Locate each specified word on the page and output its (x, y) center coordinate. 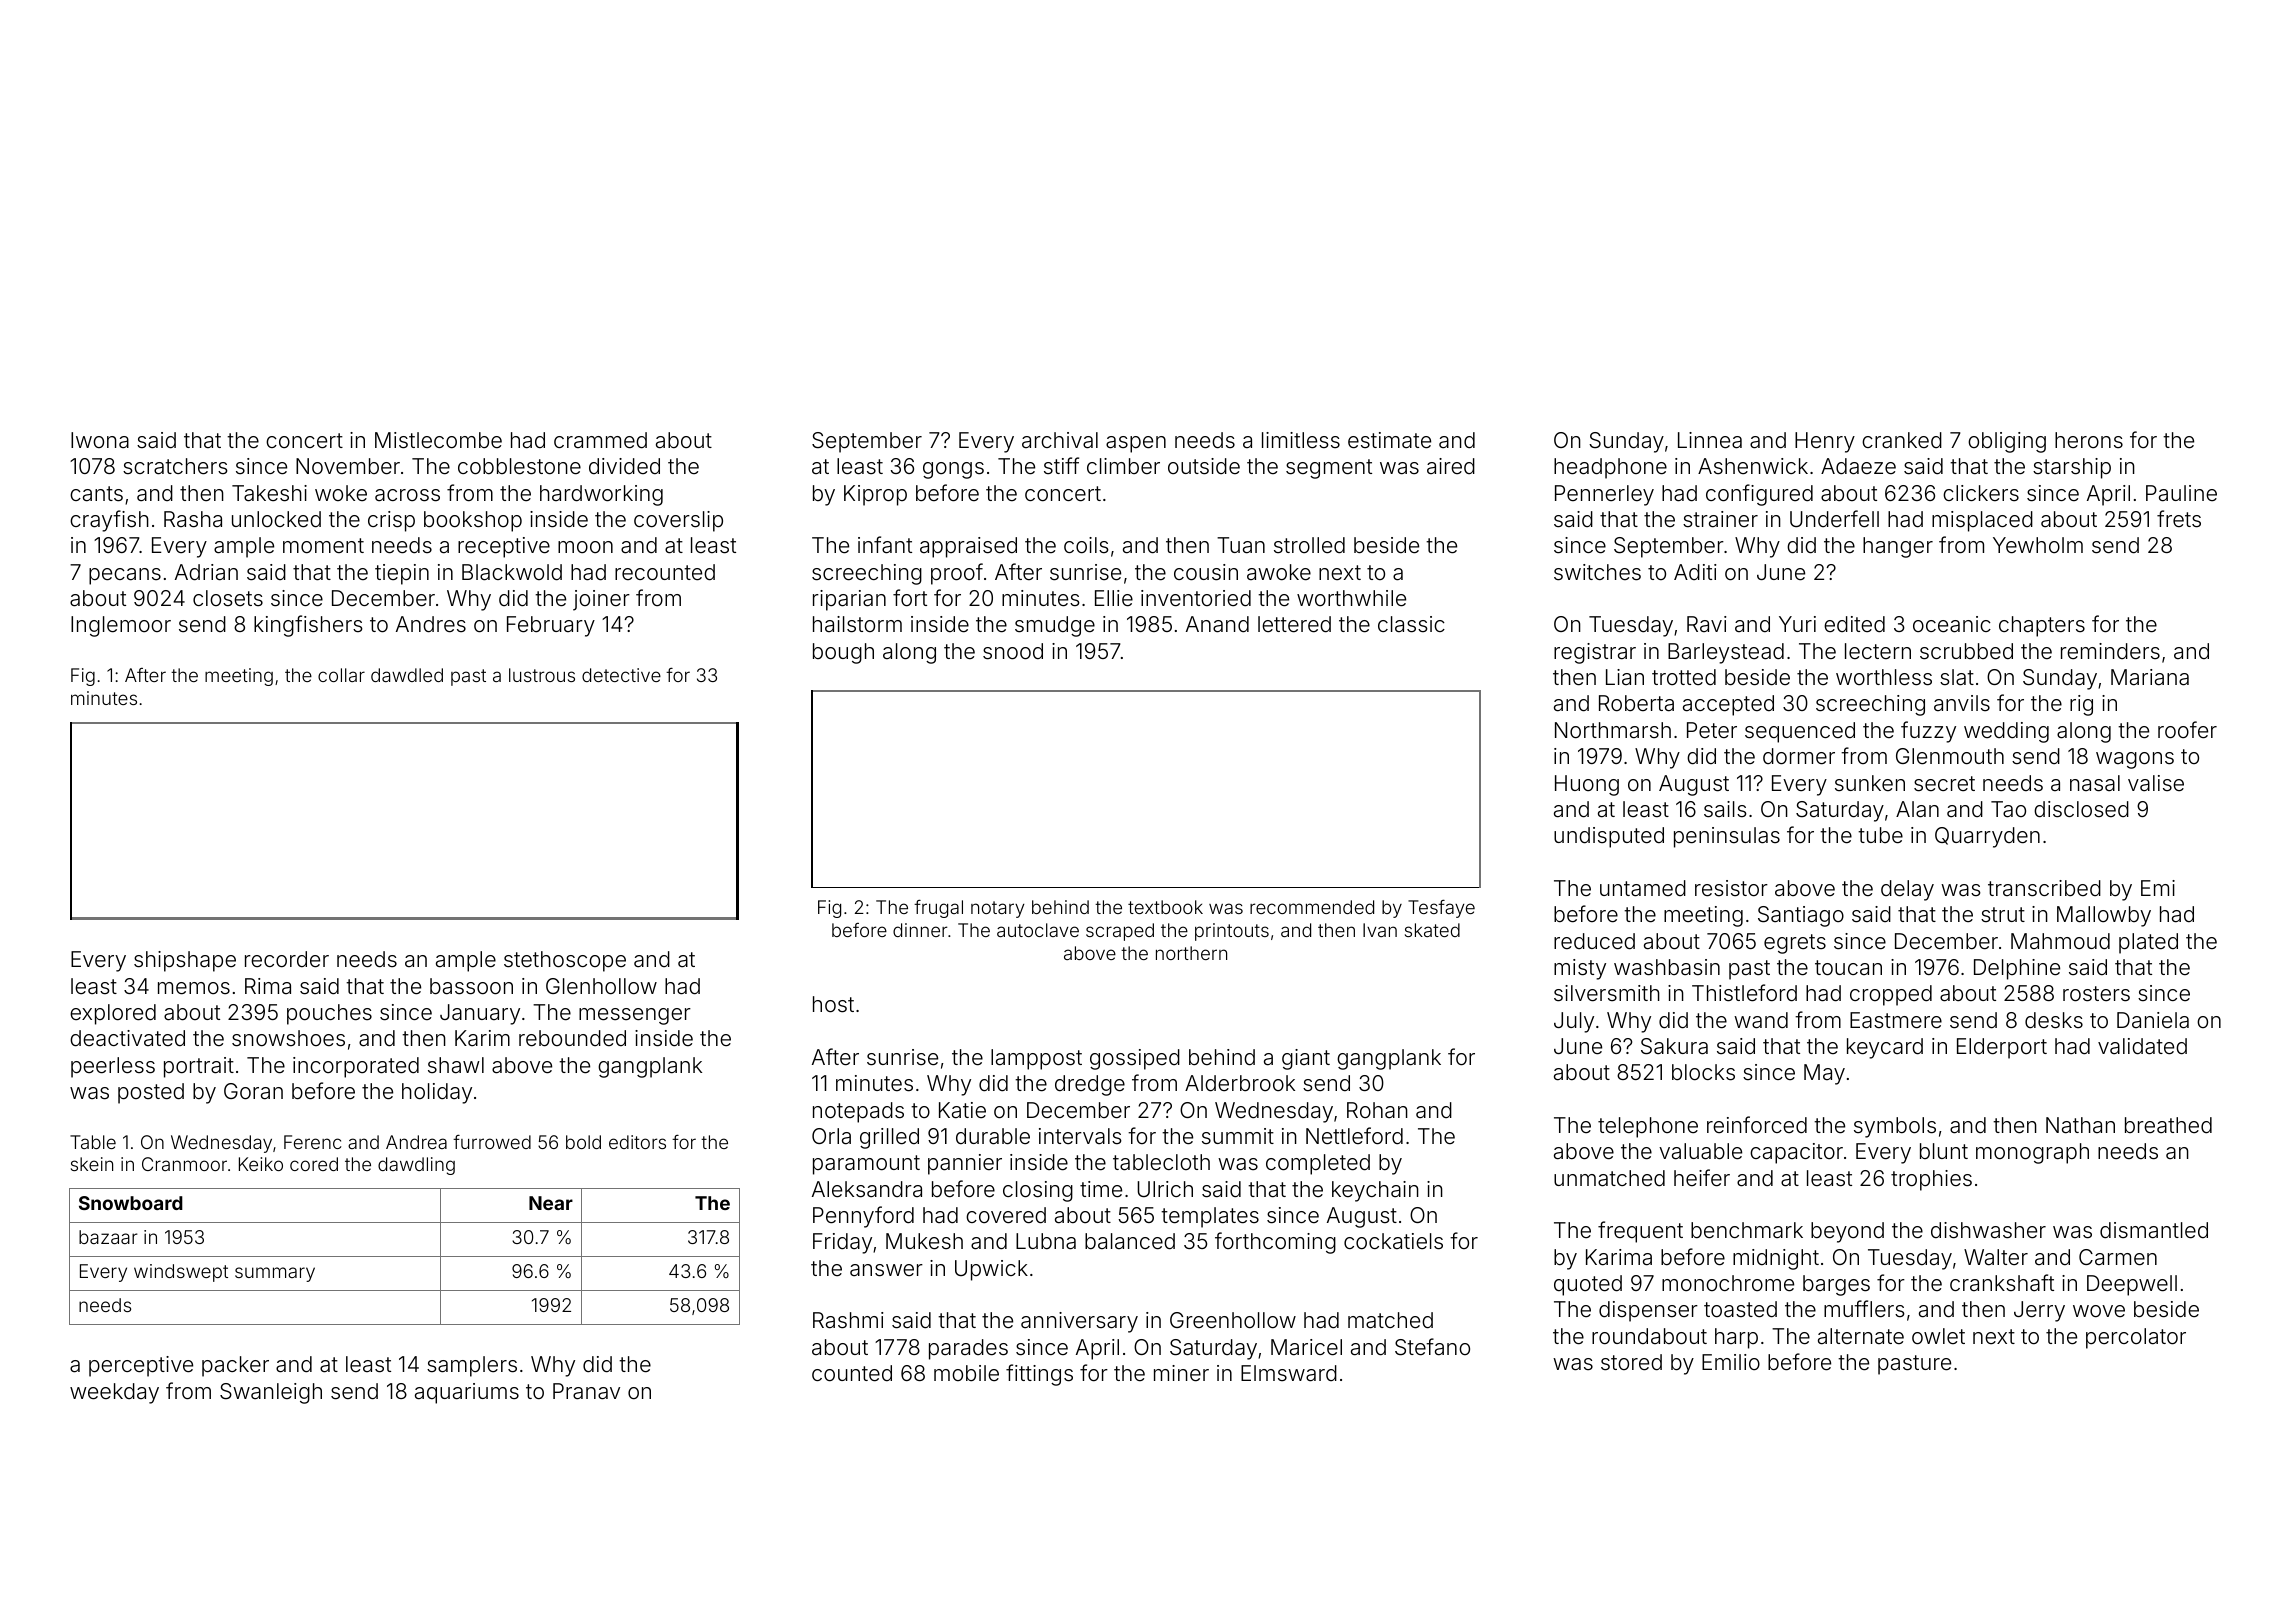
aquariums (467, 1393)
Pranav (586, 1391)
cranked (1902, 440)
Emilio (1731, 1362)
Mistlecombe (438, 440)
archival (1060, 440)
